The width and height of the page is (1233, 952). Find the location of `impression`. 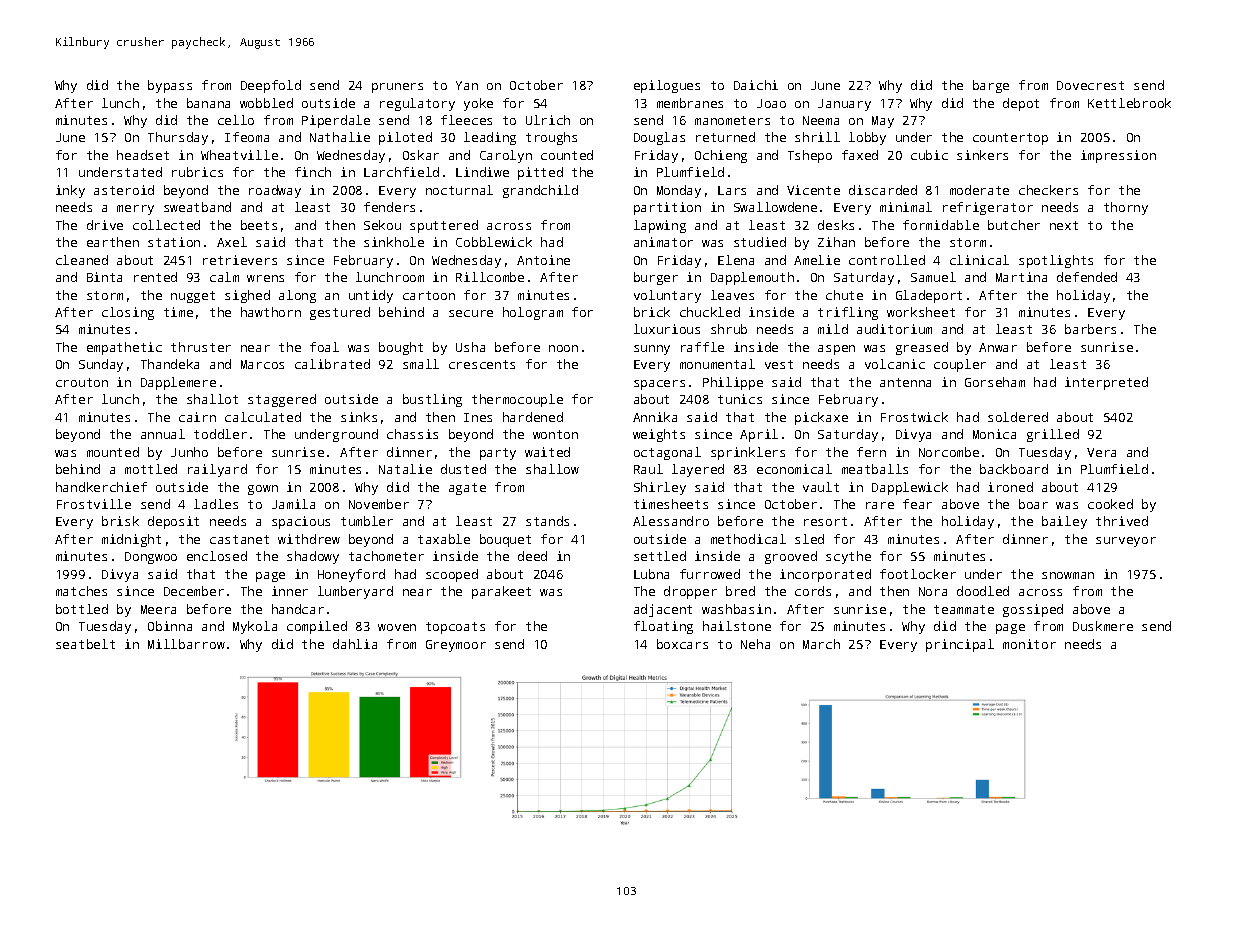

impression is located at coordinates (1118, 156).
